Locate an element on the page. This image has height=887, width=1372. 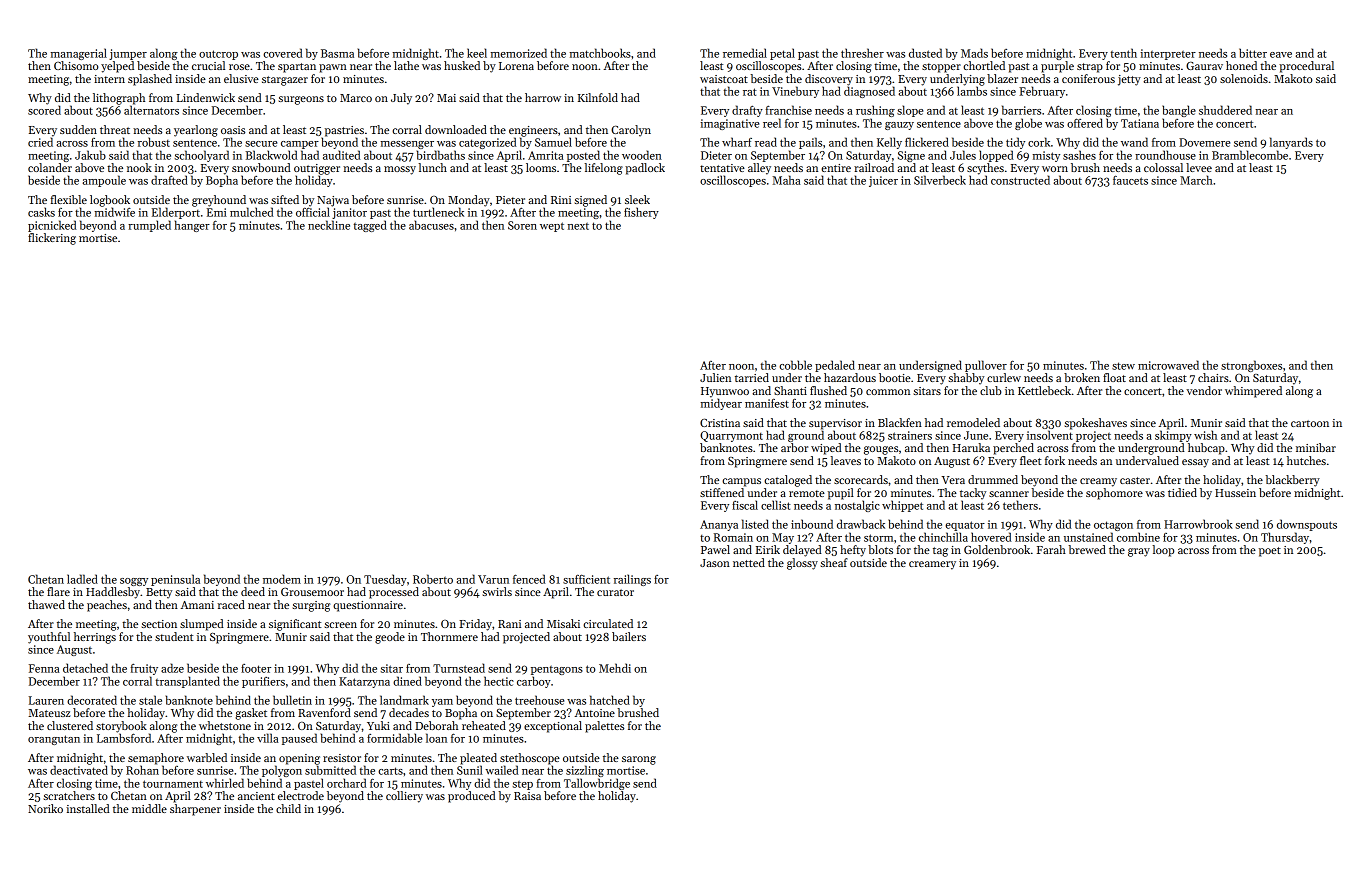
Silverbeck is located at coordinates (940, 180).
